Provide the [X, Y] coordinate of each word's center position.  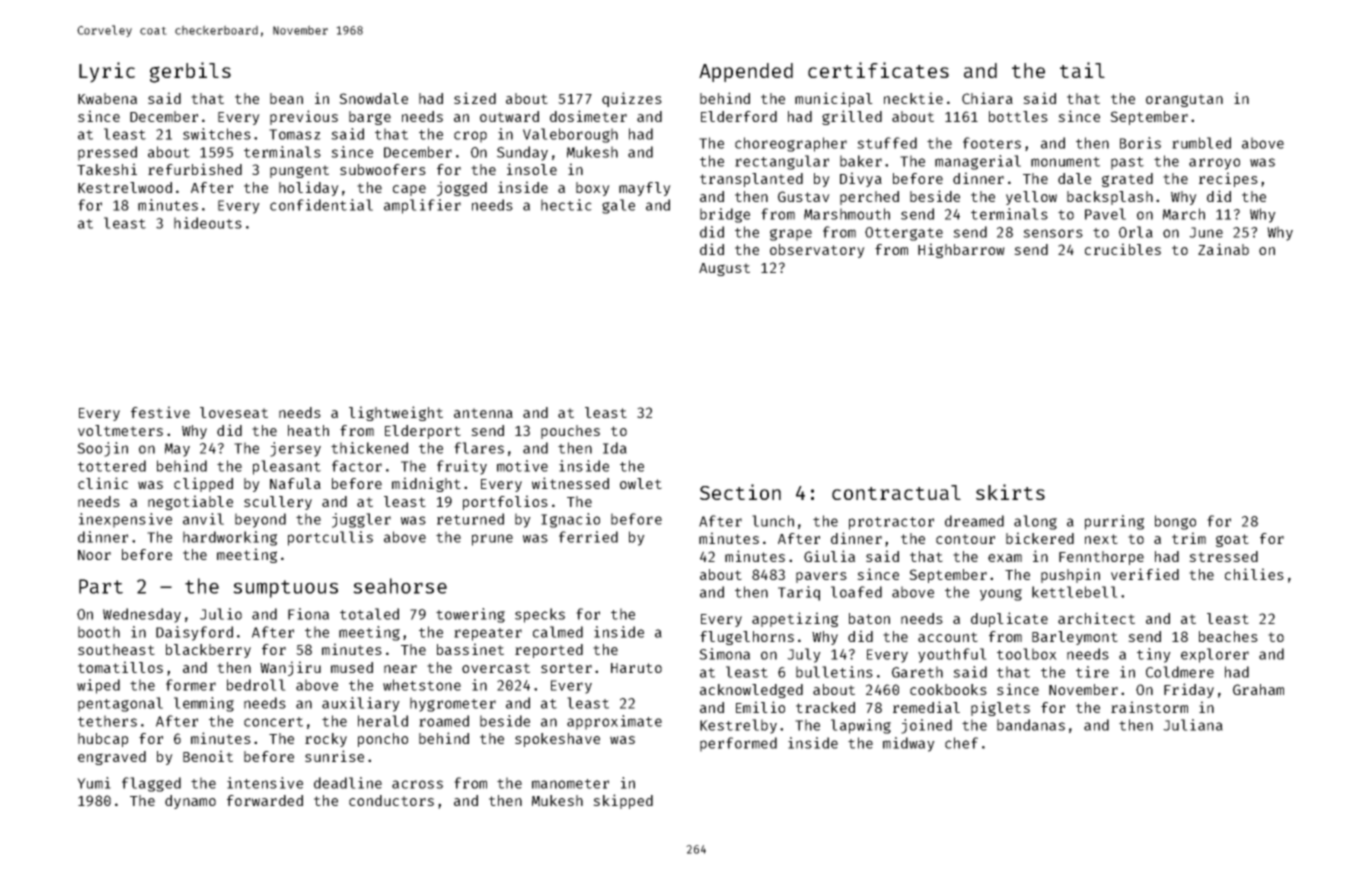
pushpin [1070, 575]
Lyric [107, 72]
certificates [878, 70]
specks [540, 615]
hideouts [208, 223]
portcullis [330, 538]
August [724, 269]
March [1184, 214]
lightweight [396, 413]
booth [99, 632]
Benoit [208, 756]
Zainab [1223, 249]
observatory [817, 251]
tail [1082, 70]
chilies [1254, 574]
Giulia [829, 556]
